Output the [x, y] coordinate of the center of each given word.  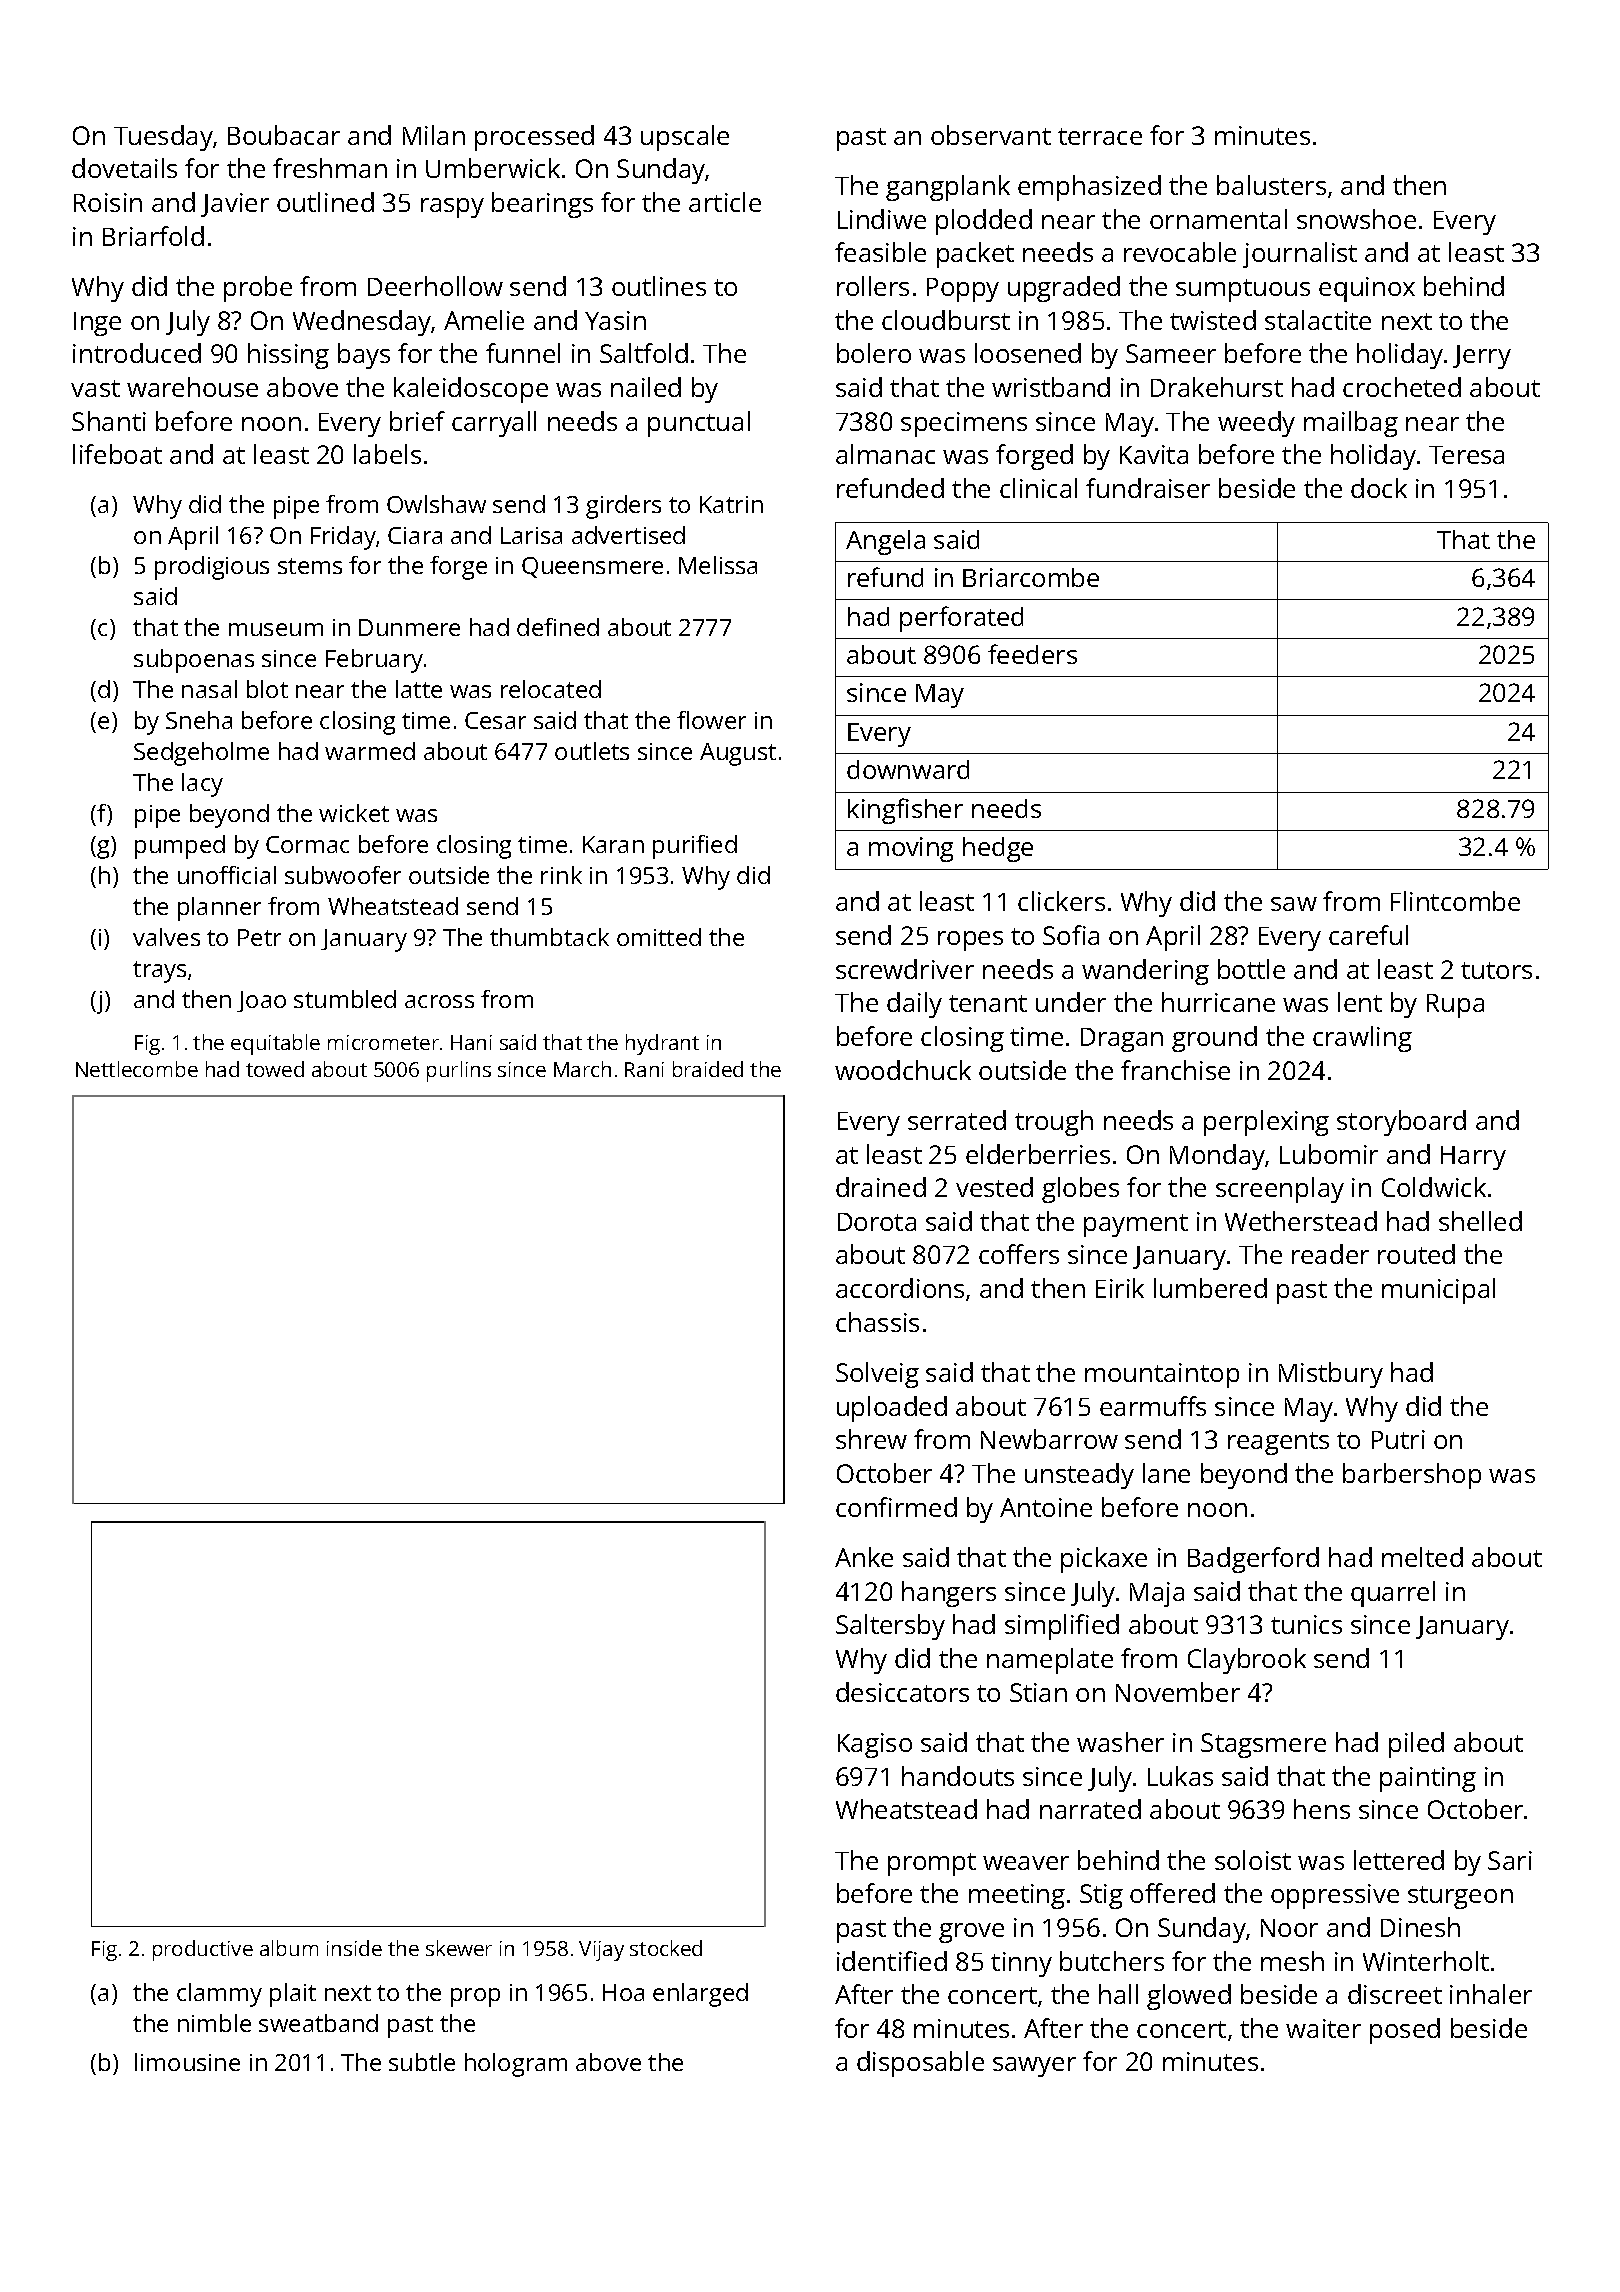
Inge [97, 324]
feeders [1032, 654]
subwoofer [343, 875]
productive [203, 1950]
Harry [1473, 1158]
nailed [646, 387]
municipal [1438, 1291]
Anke [864, 1557]
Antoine [1046, 1507]
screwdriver [905, 969]
